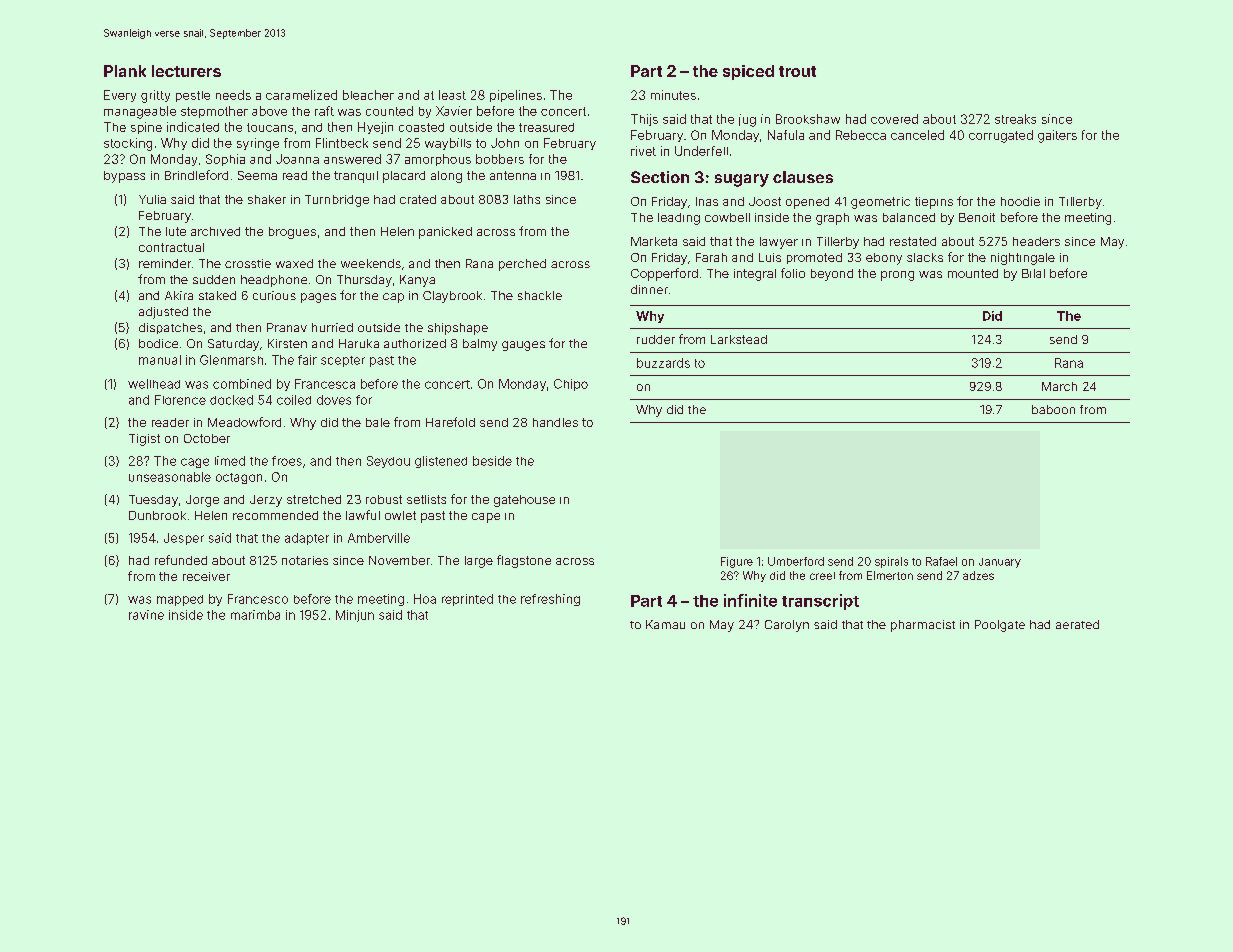  I want to click on Chipo, so click(571, 385).
